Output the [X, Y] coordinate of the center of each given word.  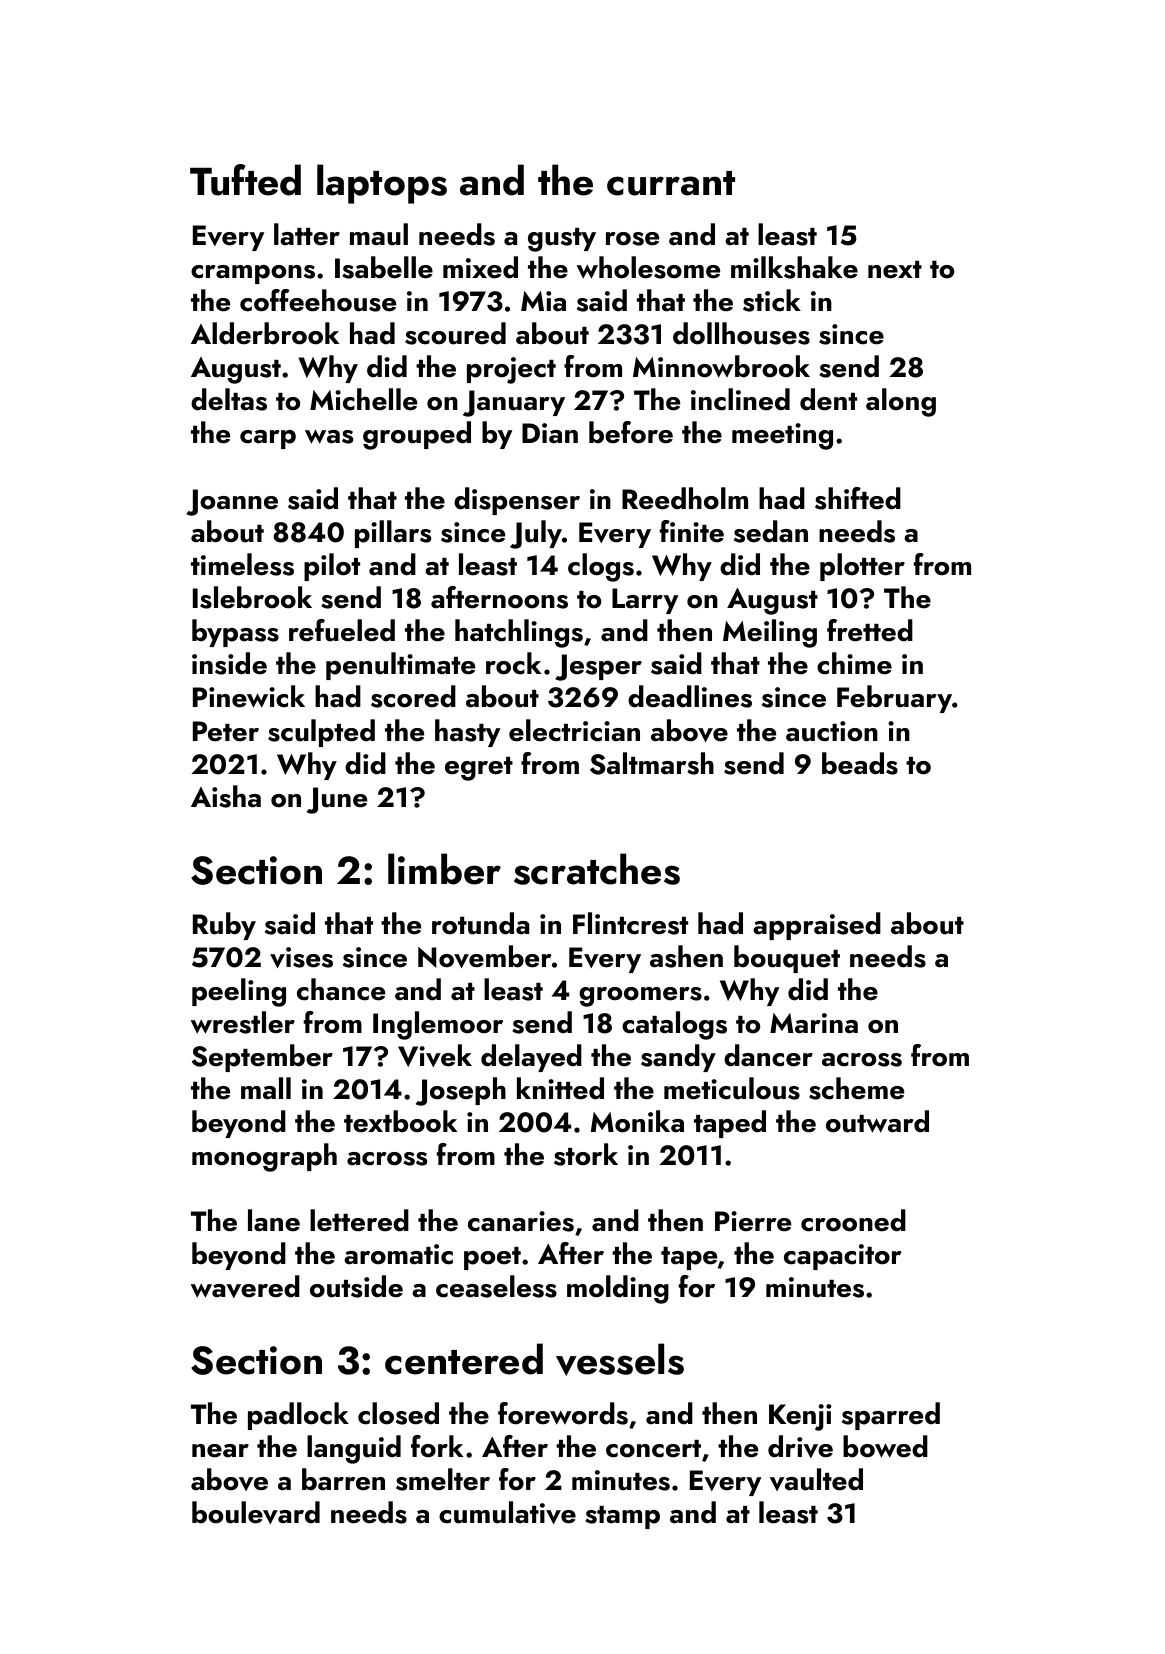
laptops [382, 184]
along [901, 402]
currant [671, 183]
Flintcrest [630, 923]
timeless [242, 564]
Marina [814, 1023]
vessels [620, 1359]
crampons [253, 274]
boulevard [256, 1512]
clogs [601, 567]
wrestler [243, 1022]
